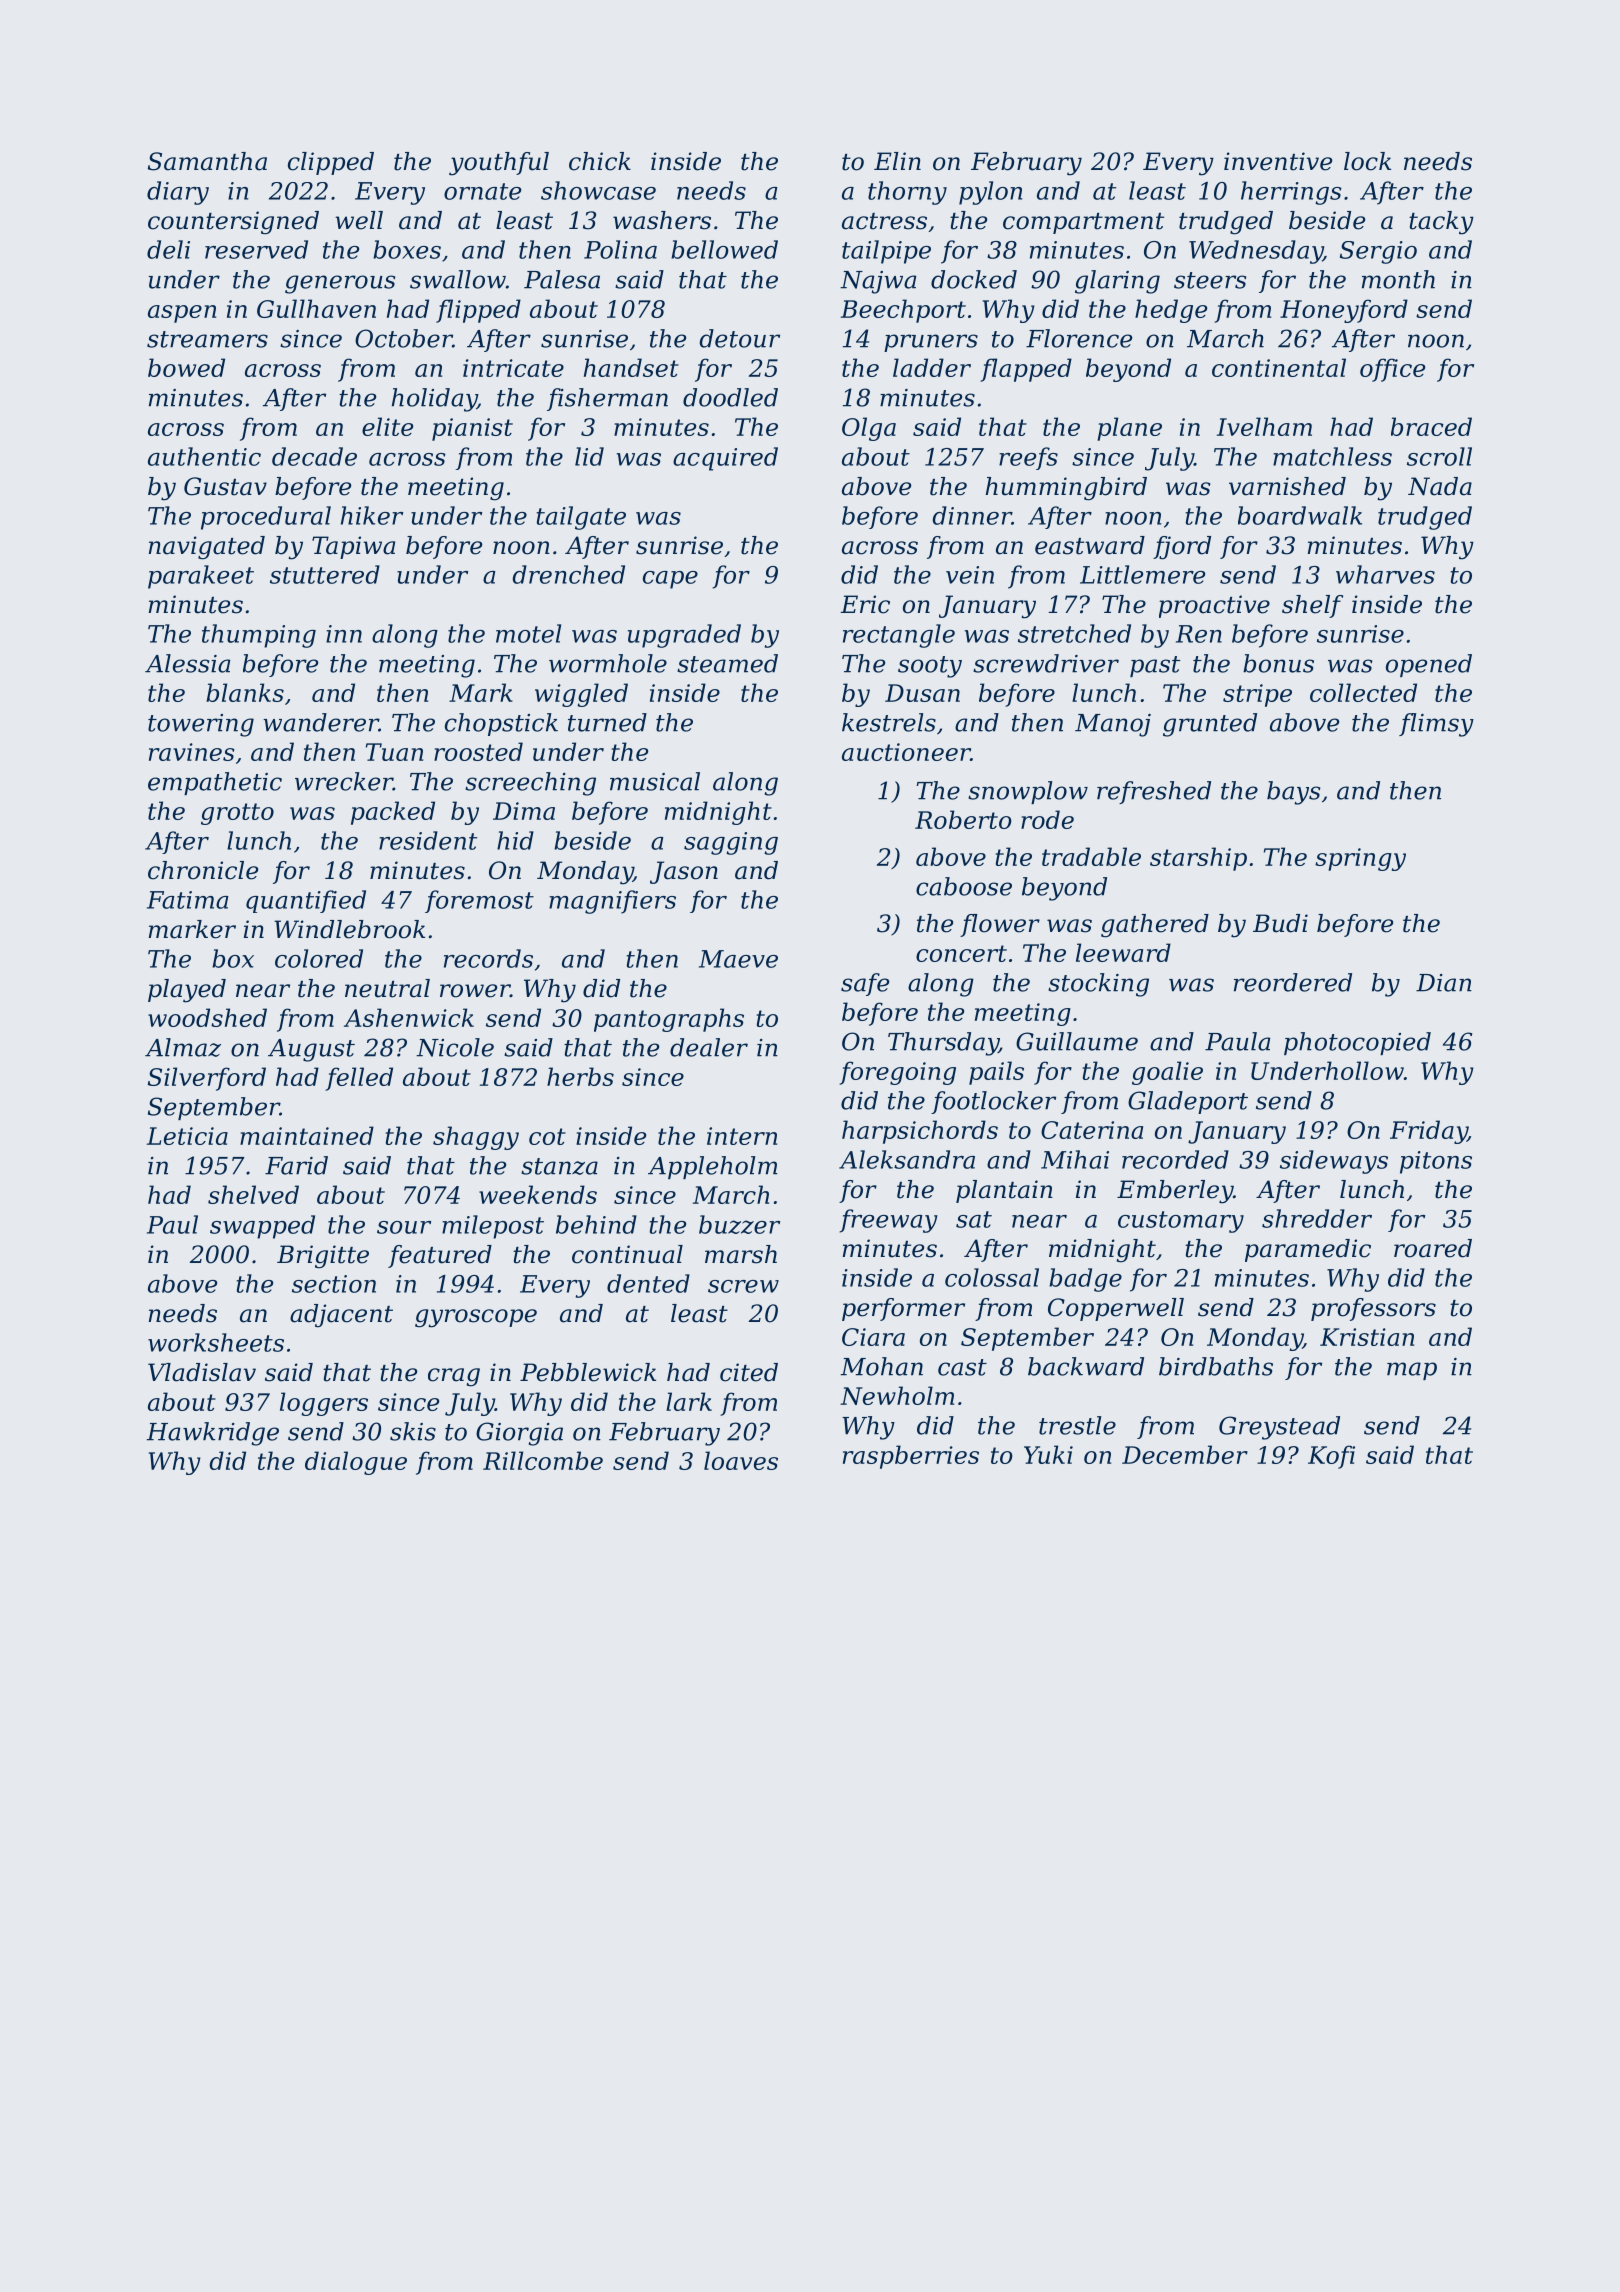 This image has width=1620, height=2292. Describe the element at coordinates (356, 1463) in the image. I see `dialogue` at that location.
